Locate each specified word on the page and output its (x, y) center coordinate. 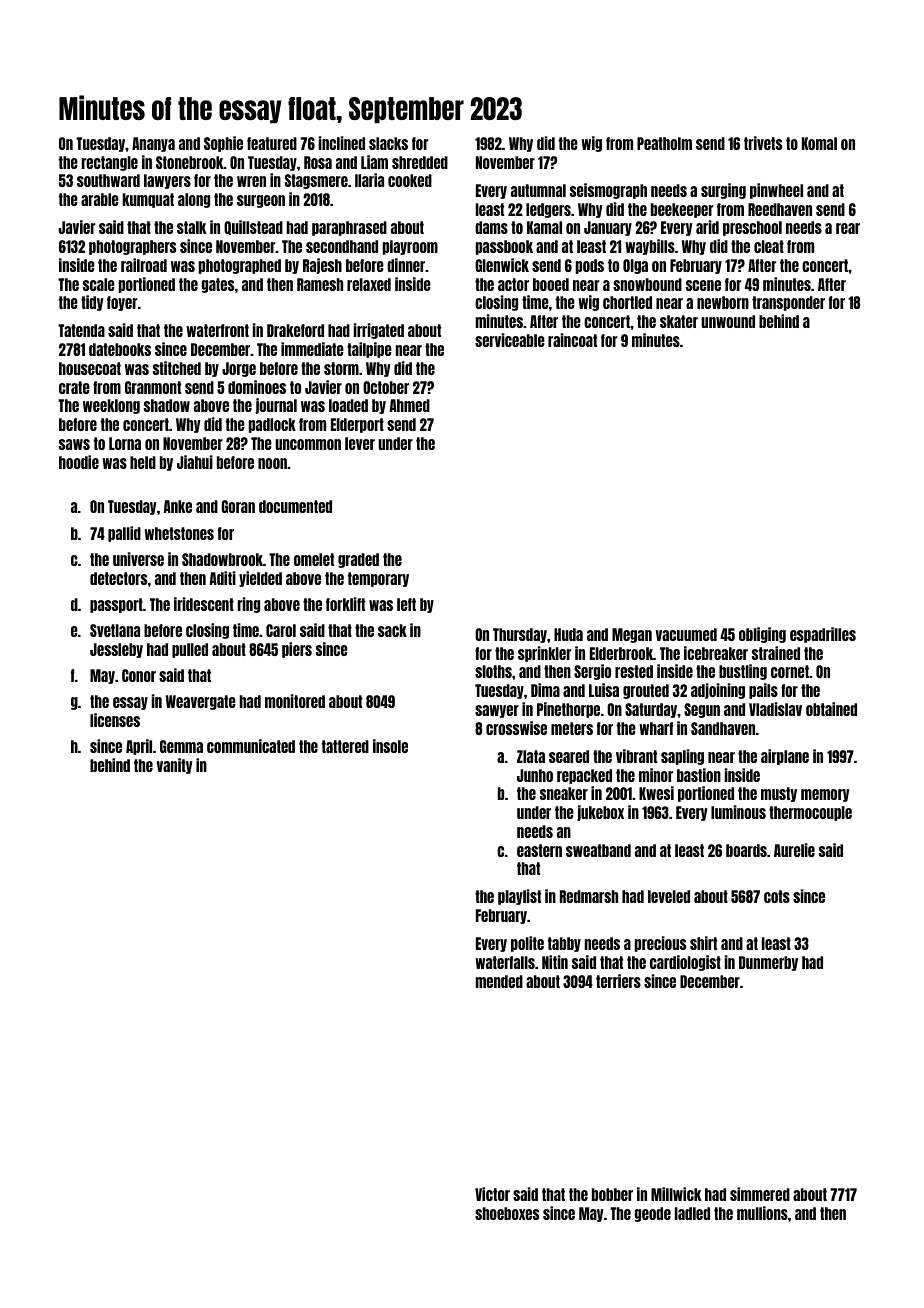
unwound (728, 321)
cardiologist (685, 963)
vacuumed (686, 634)
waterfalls (505, 962)
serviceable (510, 340)
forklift (345, 604)
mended (499, 981)
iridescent (204, 604)
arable (100, 199)
